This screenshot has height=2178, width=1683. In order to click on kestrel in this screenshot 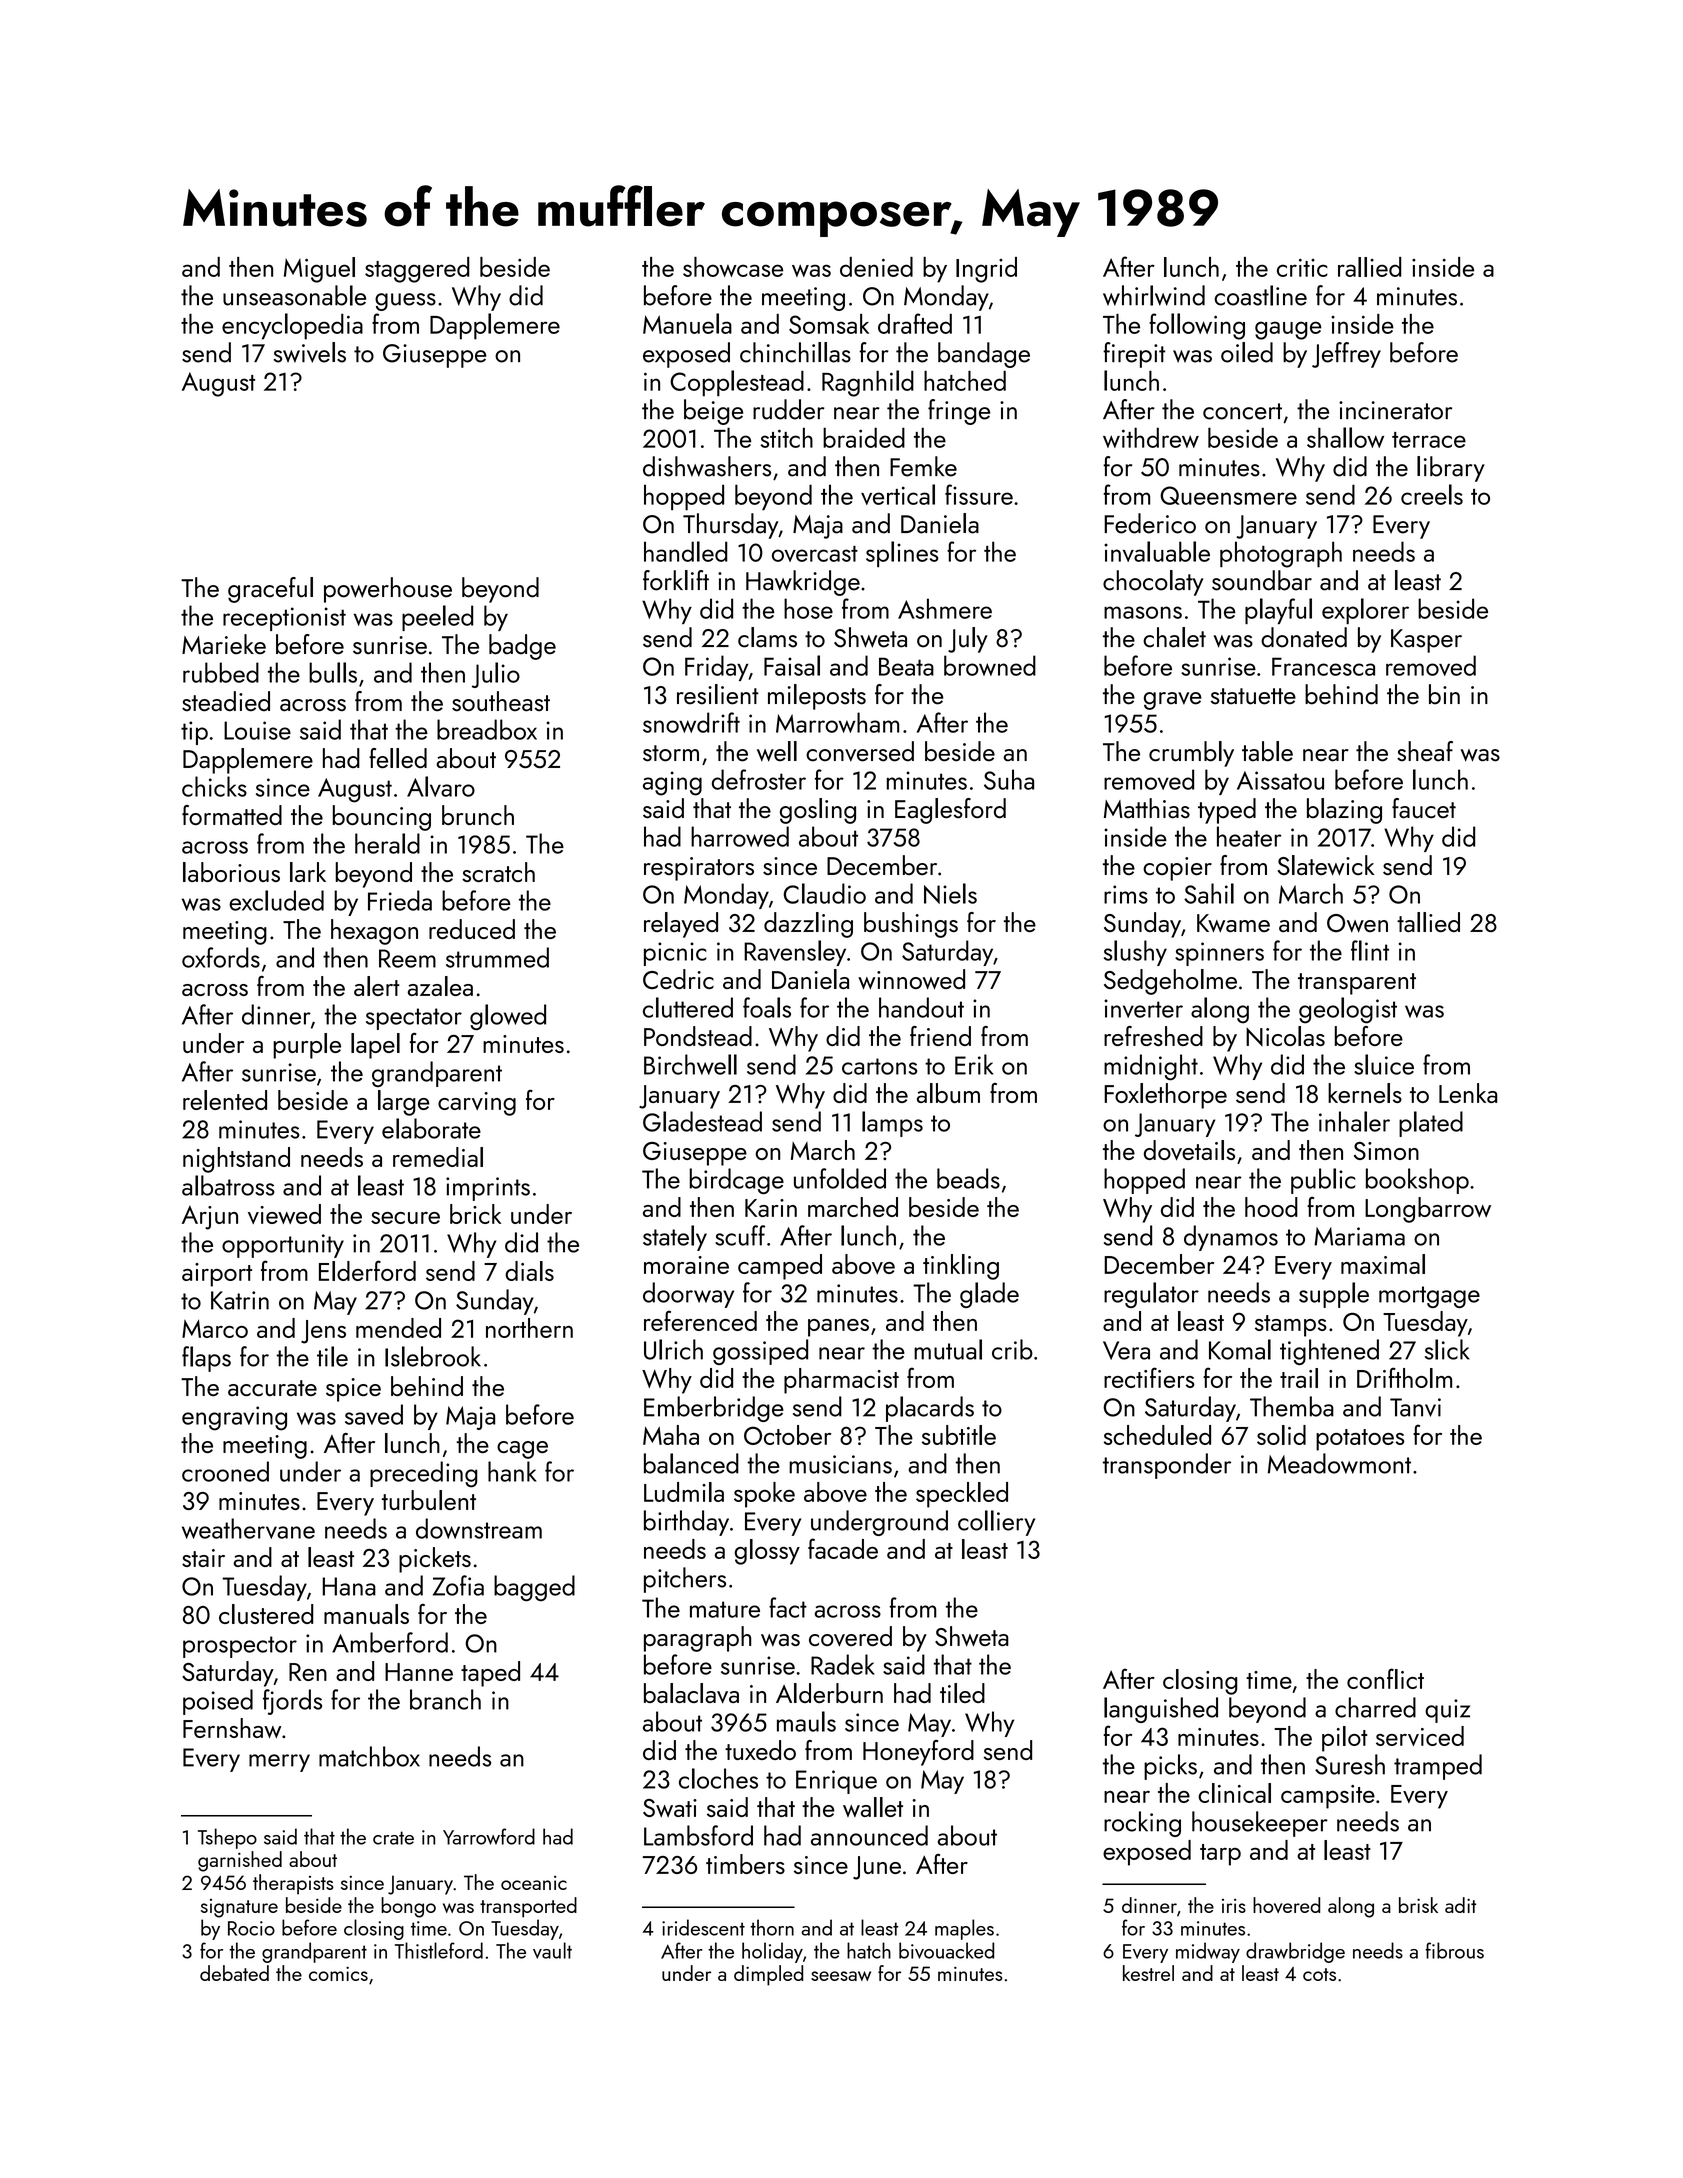, I will do `click(1148, 1973)`.
